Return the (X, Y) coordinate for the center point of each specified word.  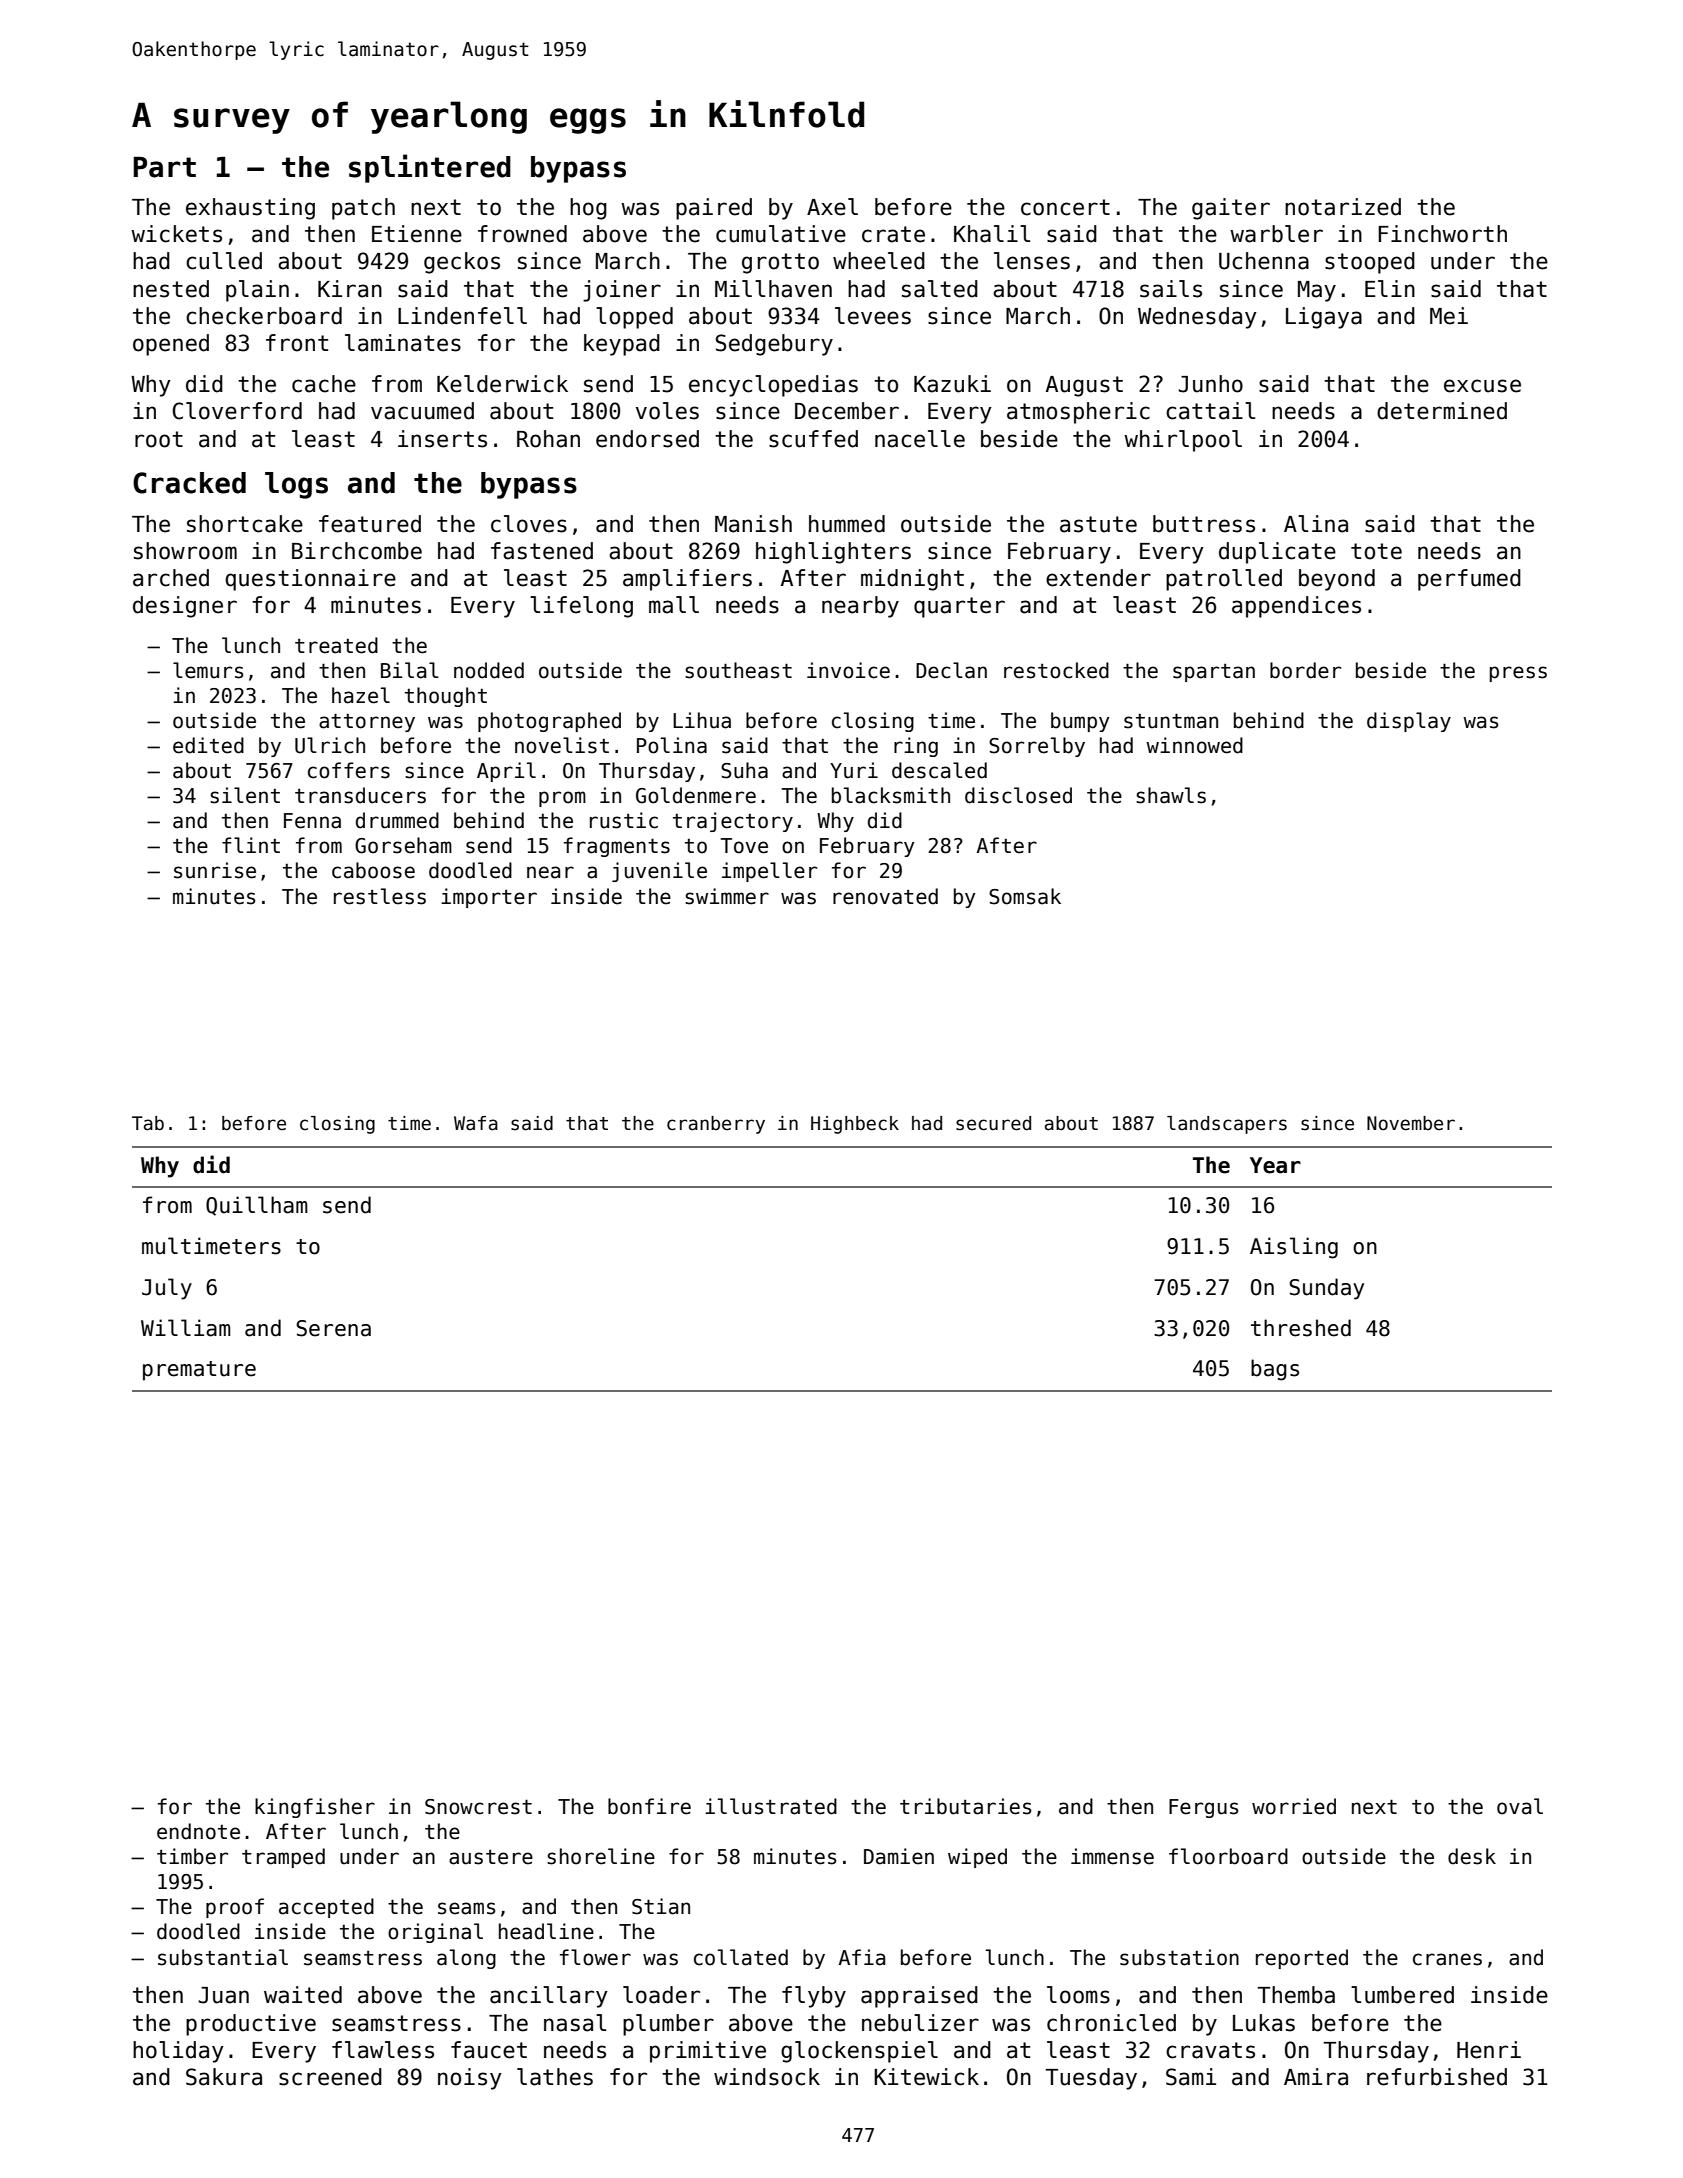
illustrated (771, 1806)
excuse (1482, 386)
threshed (1301, 1328)
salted (940, 289)
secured (993, 1123)
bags (1275, 1370)
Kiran (350, 289)
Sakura (224, 2077)
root (159, 439)
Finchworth (1442, 234)
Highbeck (855, 1125)
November (1411, 1123)
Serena (333, 1328)
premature (199, 1371)
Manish (753, 524)
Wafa (476, 1123)
